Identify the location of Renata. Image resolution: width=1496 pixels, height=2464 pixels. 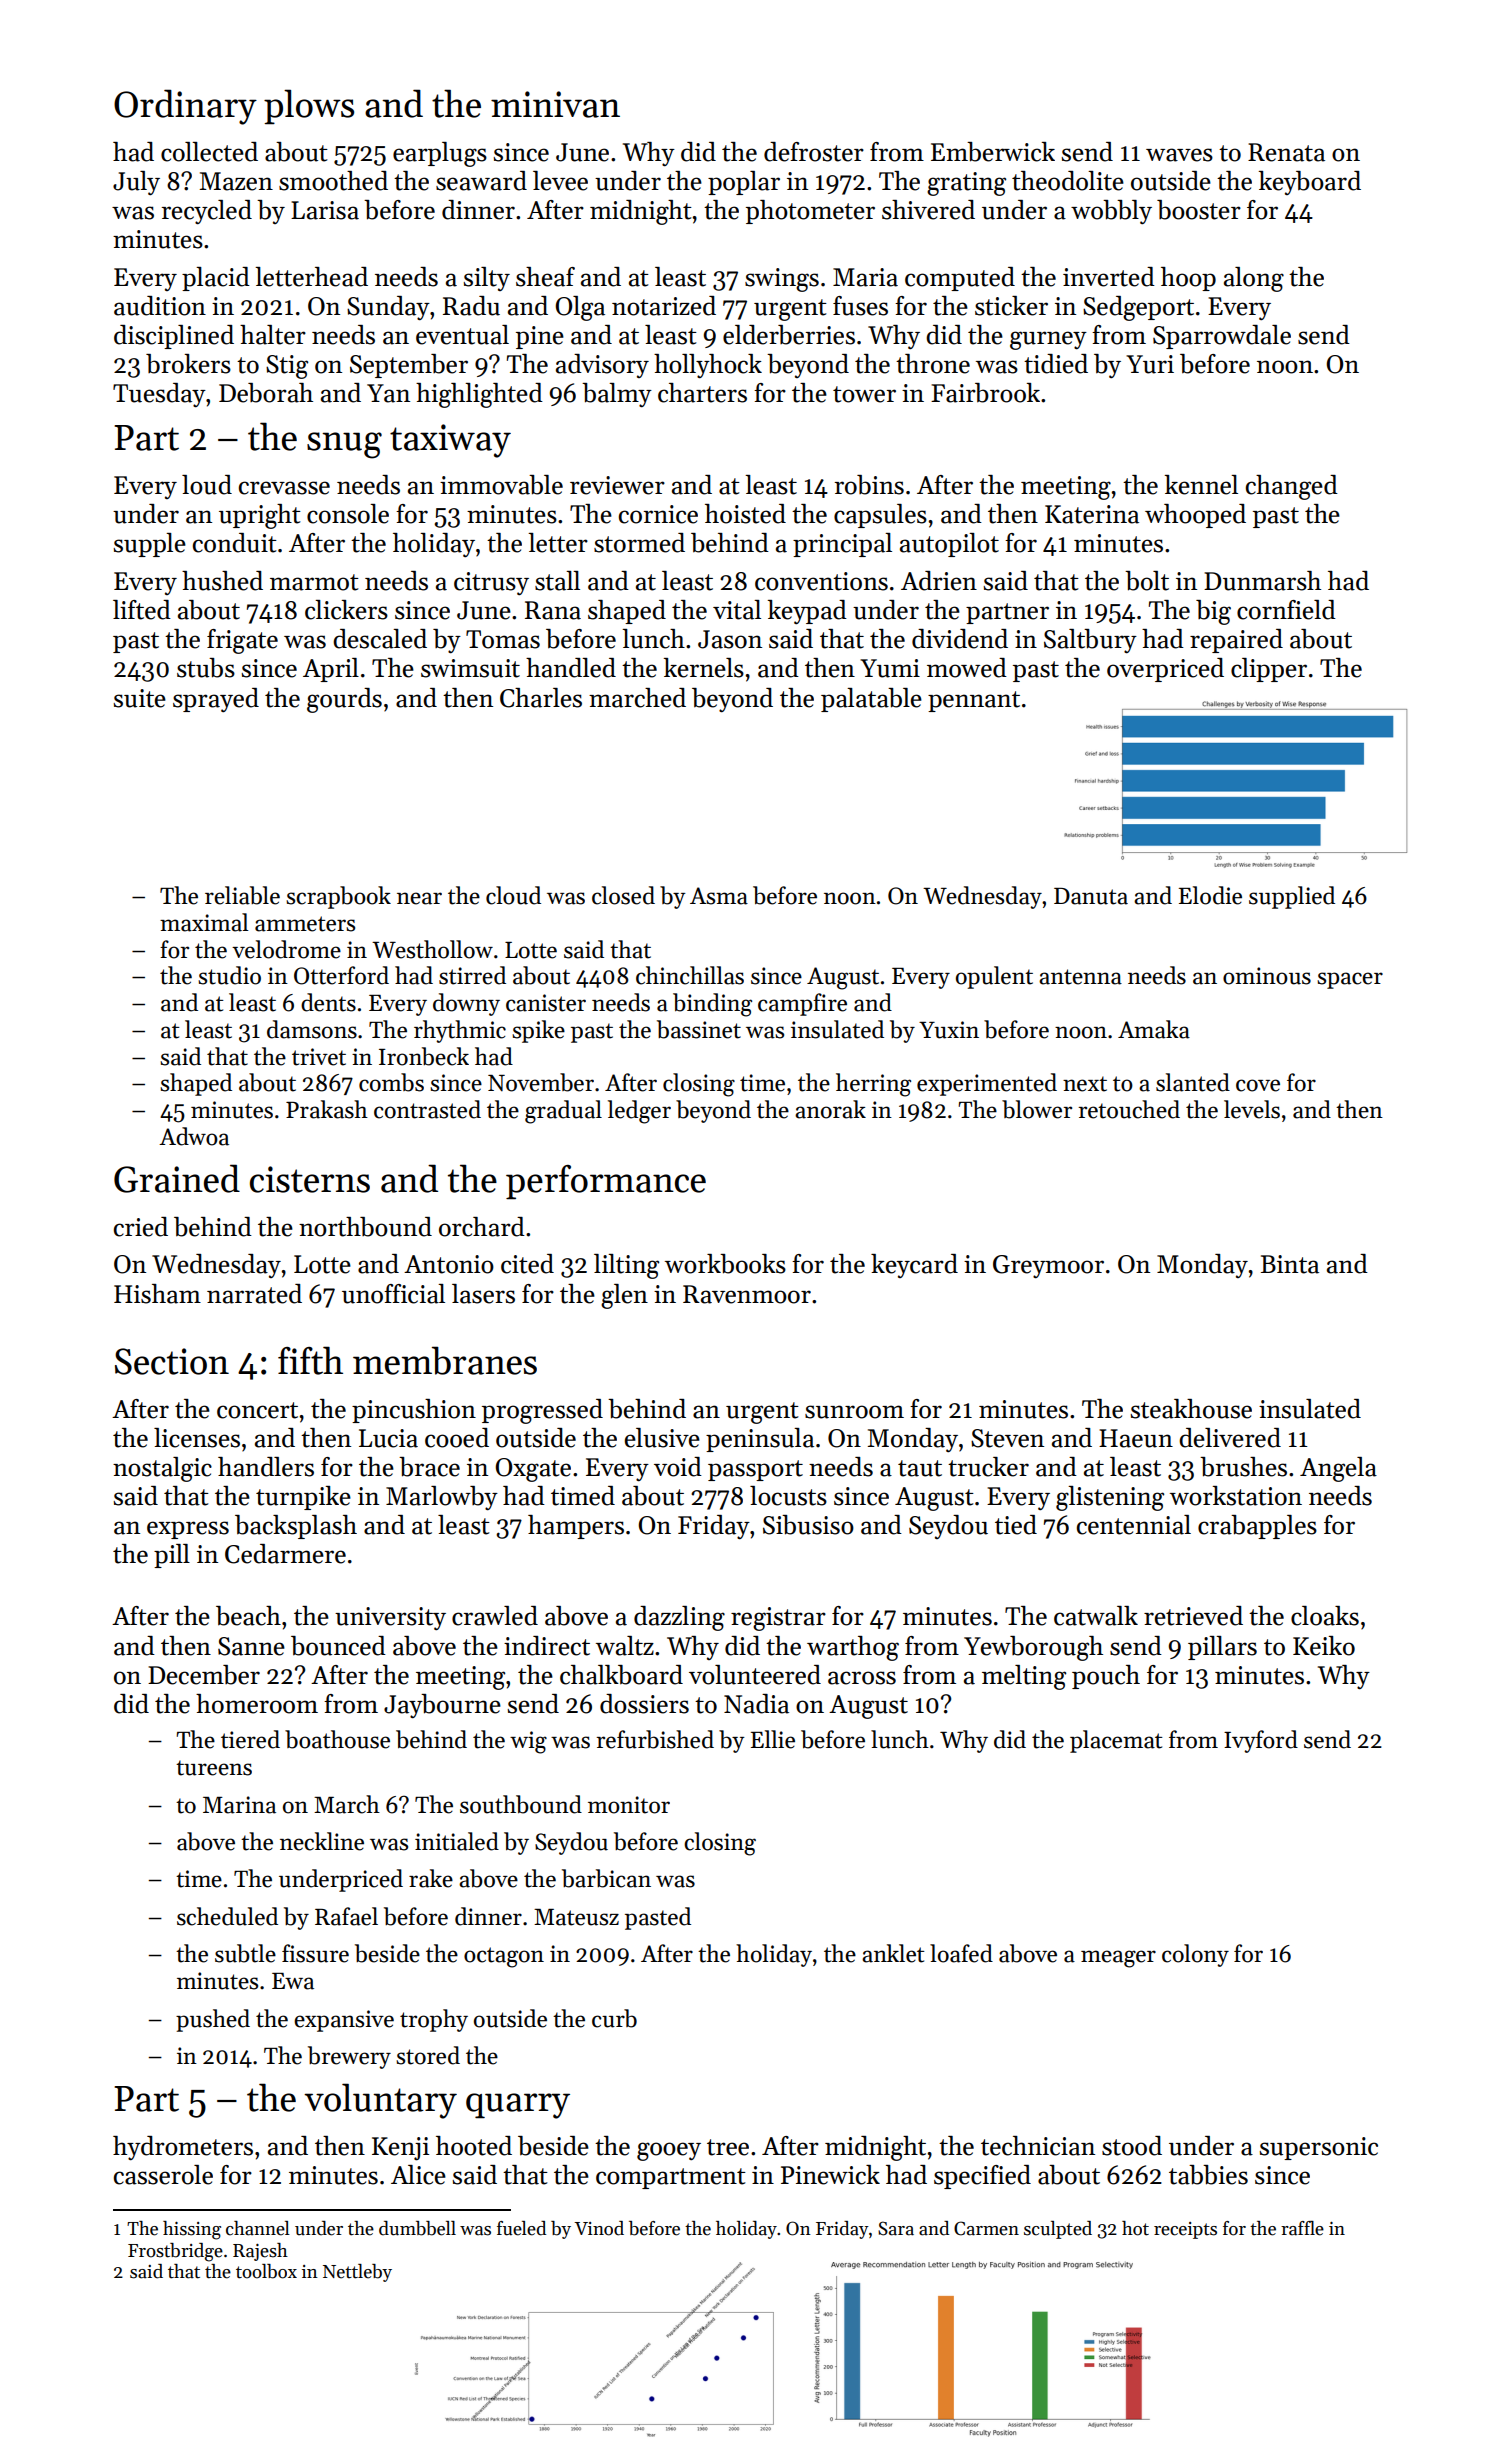
(1286, 152).
